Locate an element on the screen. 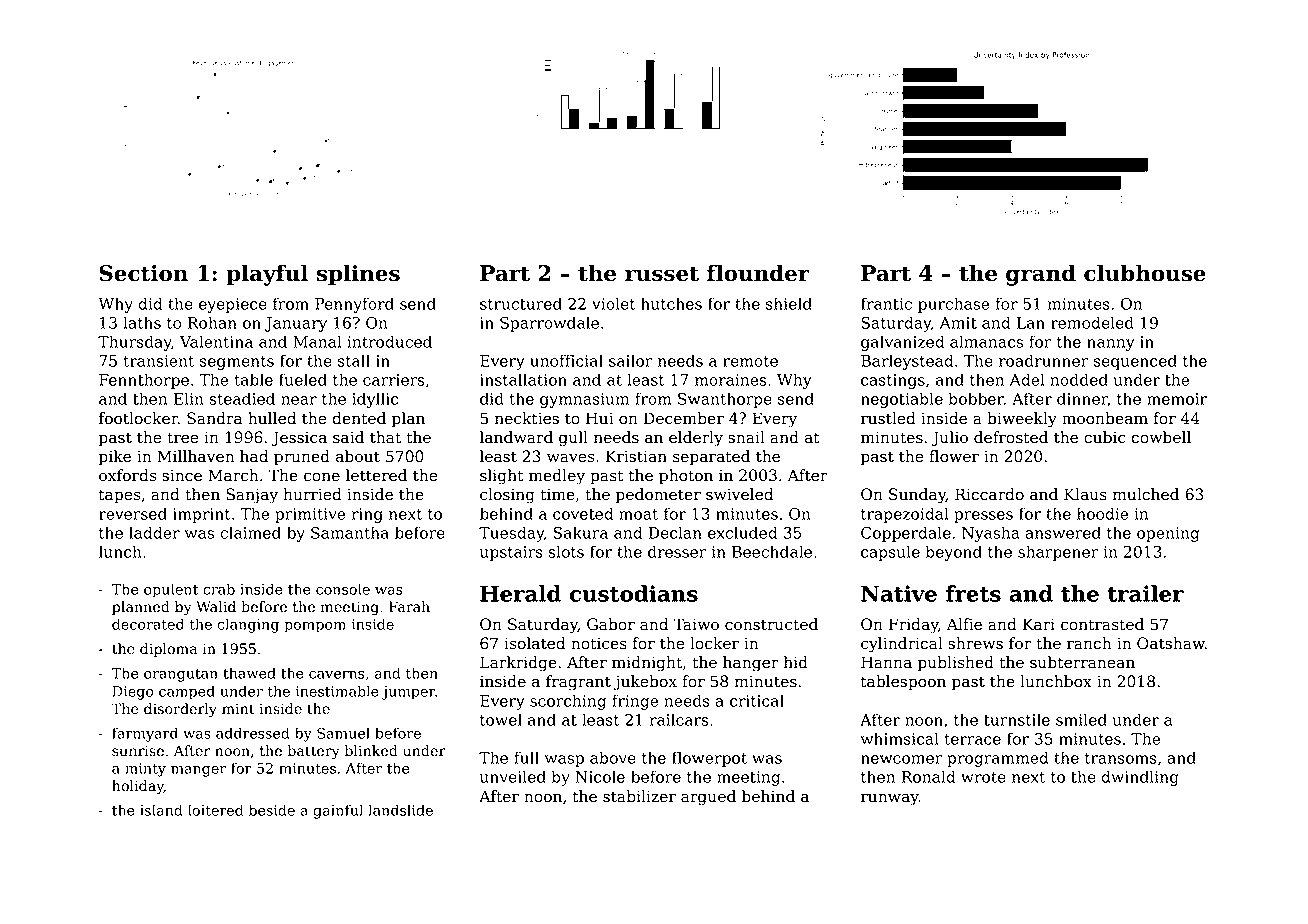 The image size is (1308, 924). pedometer is located at coordinates (658, 496).
